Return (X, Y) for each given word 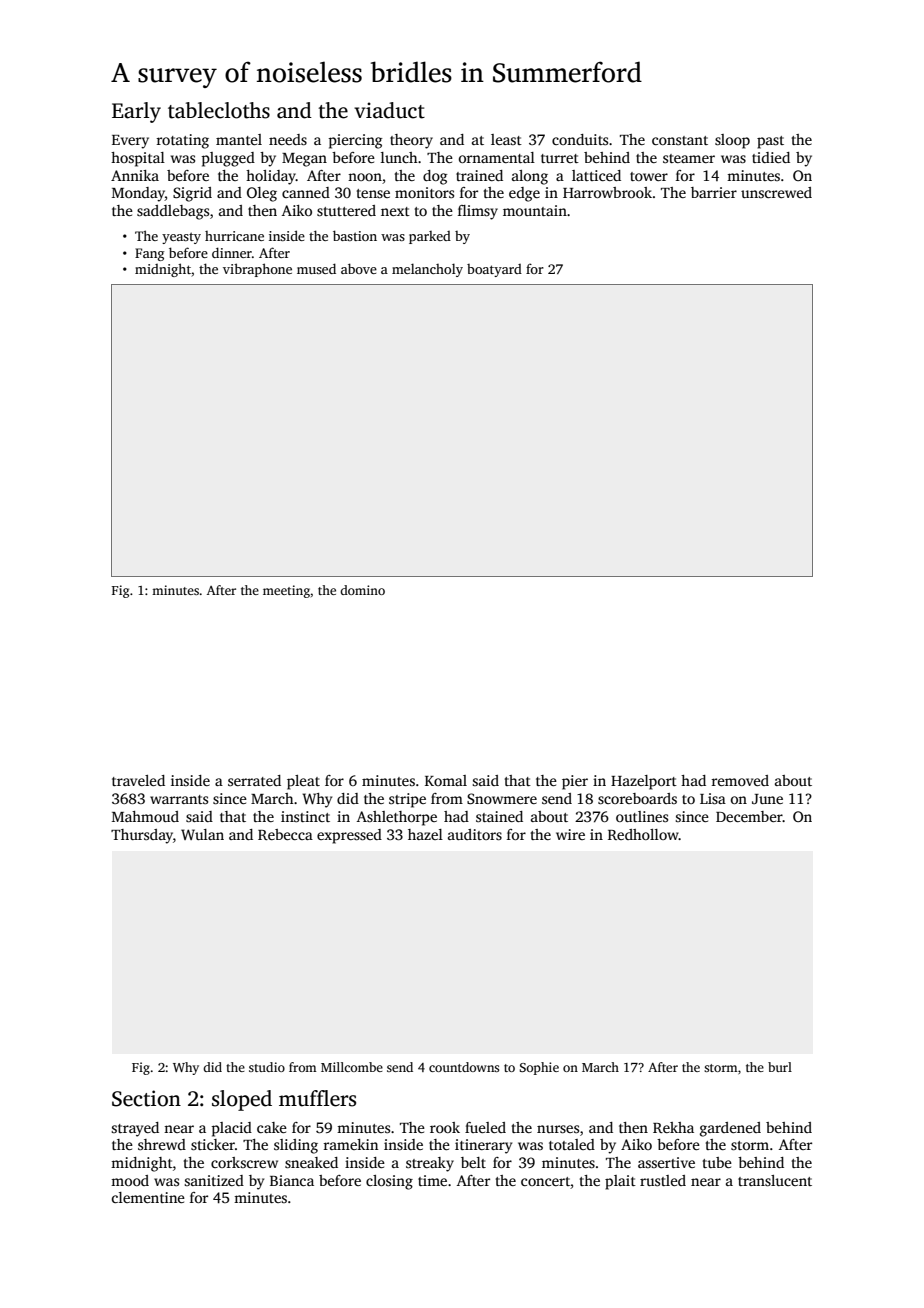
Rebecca (285, 834)
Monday (138, 194)
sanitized (214, 1180)
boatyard (494, 270)
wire (570, 834)
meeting (286, 591)
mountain (535, 210)
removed (740, 780)
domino (362, 590)
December (749, 816)
